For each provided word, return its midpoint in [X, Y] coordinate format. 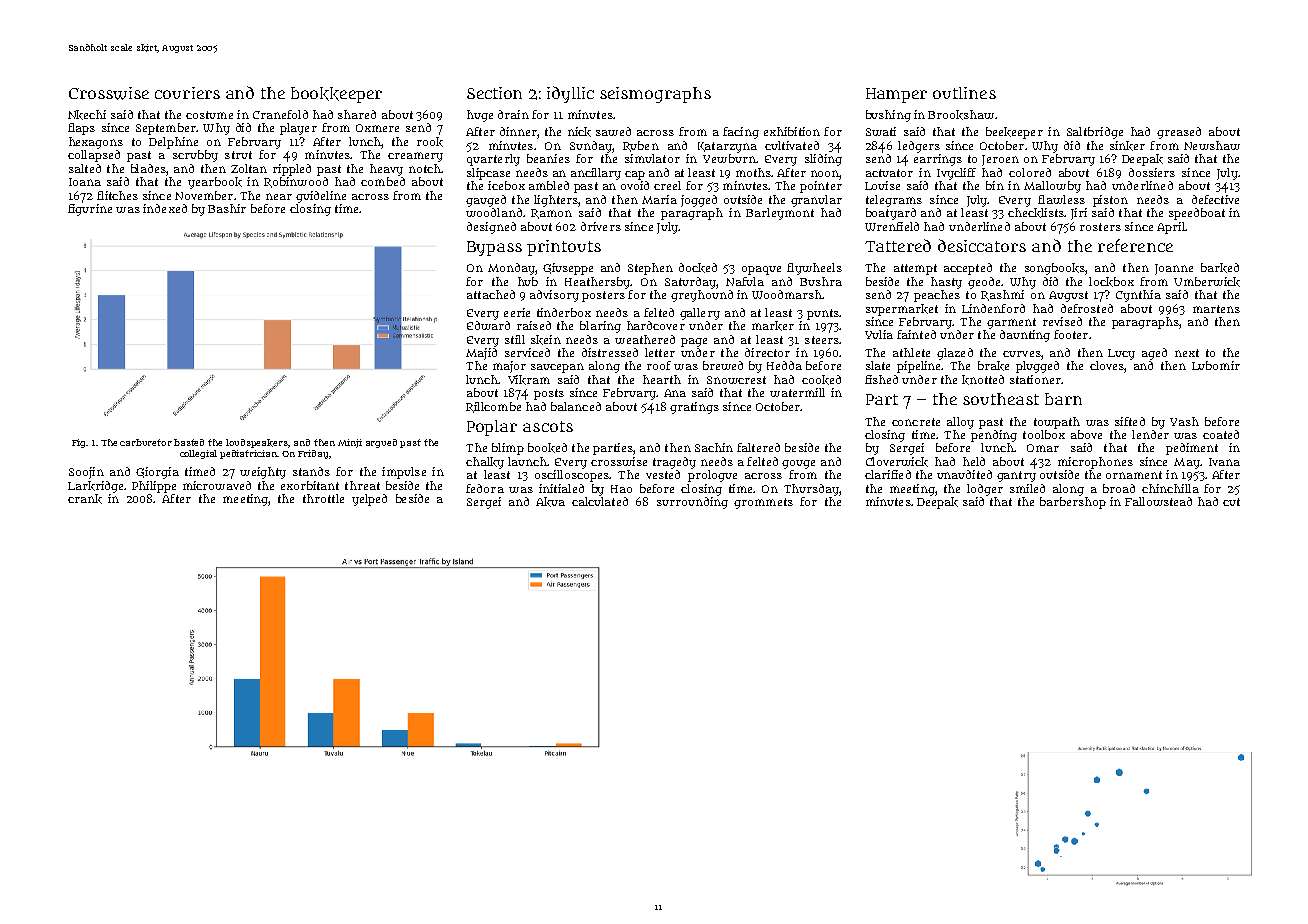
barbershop [1073, 503]
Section [494, 93]
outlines [964, 93]
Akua [550, 502]
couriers [187, 93]
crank [85, 499]
